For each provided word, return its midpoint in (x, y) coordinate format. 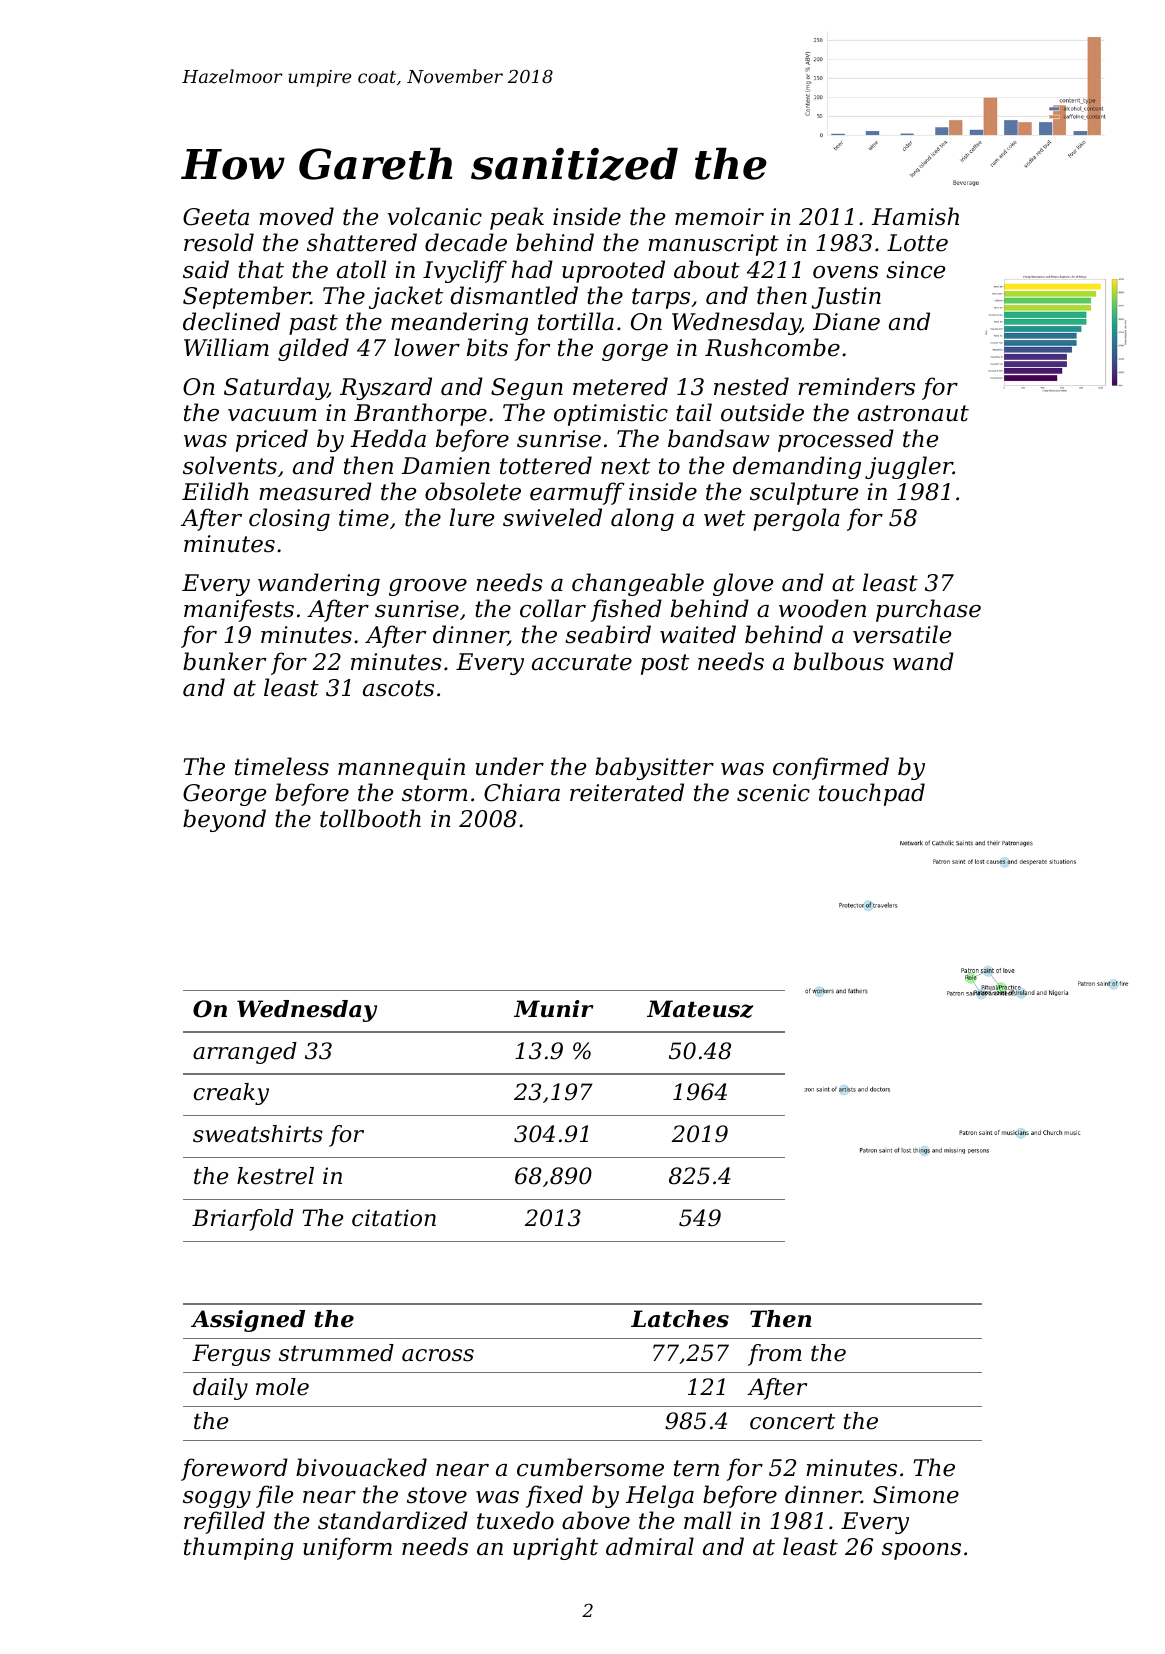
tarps (661, 298)
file (274, 1496)
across (438, 1355)
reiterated (627, 792)
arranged (245, 1053)
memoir (719, 217)
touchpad (872, 794)
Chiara (522, 792)
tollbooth (370, 818)
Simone (916, 1495)
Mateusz (700, 1009)
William (226, 347)
